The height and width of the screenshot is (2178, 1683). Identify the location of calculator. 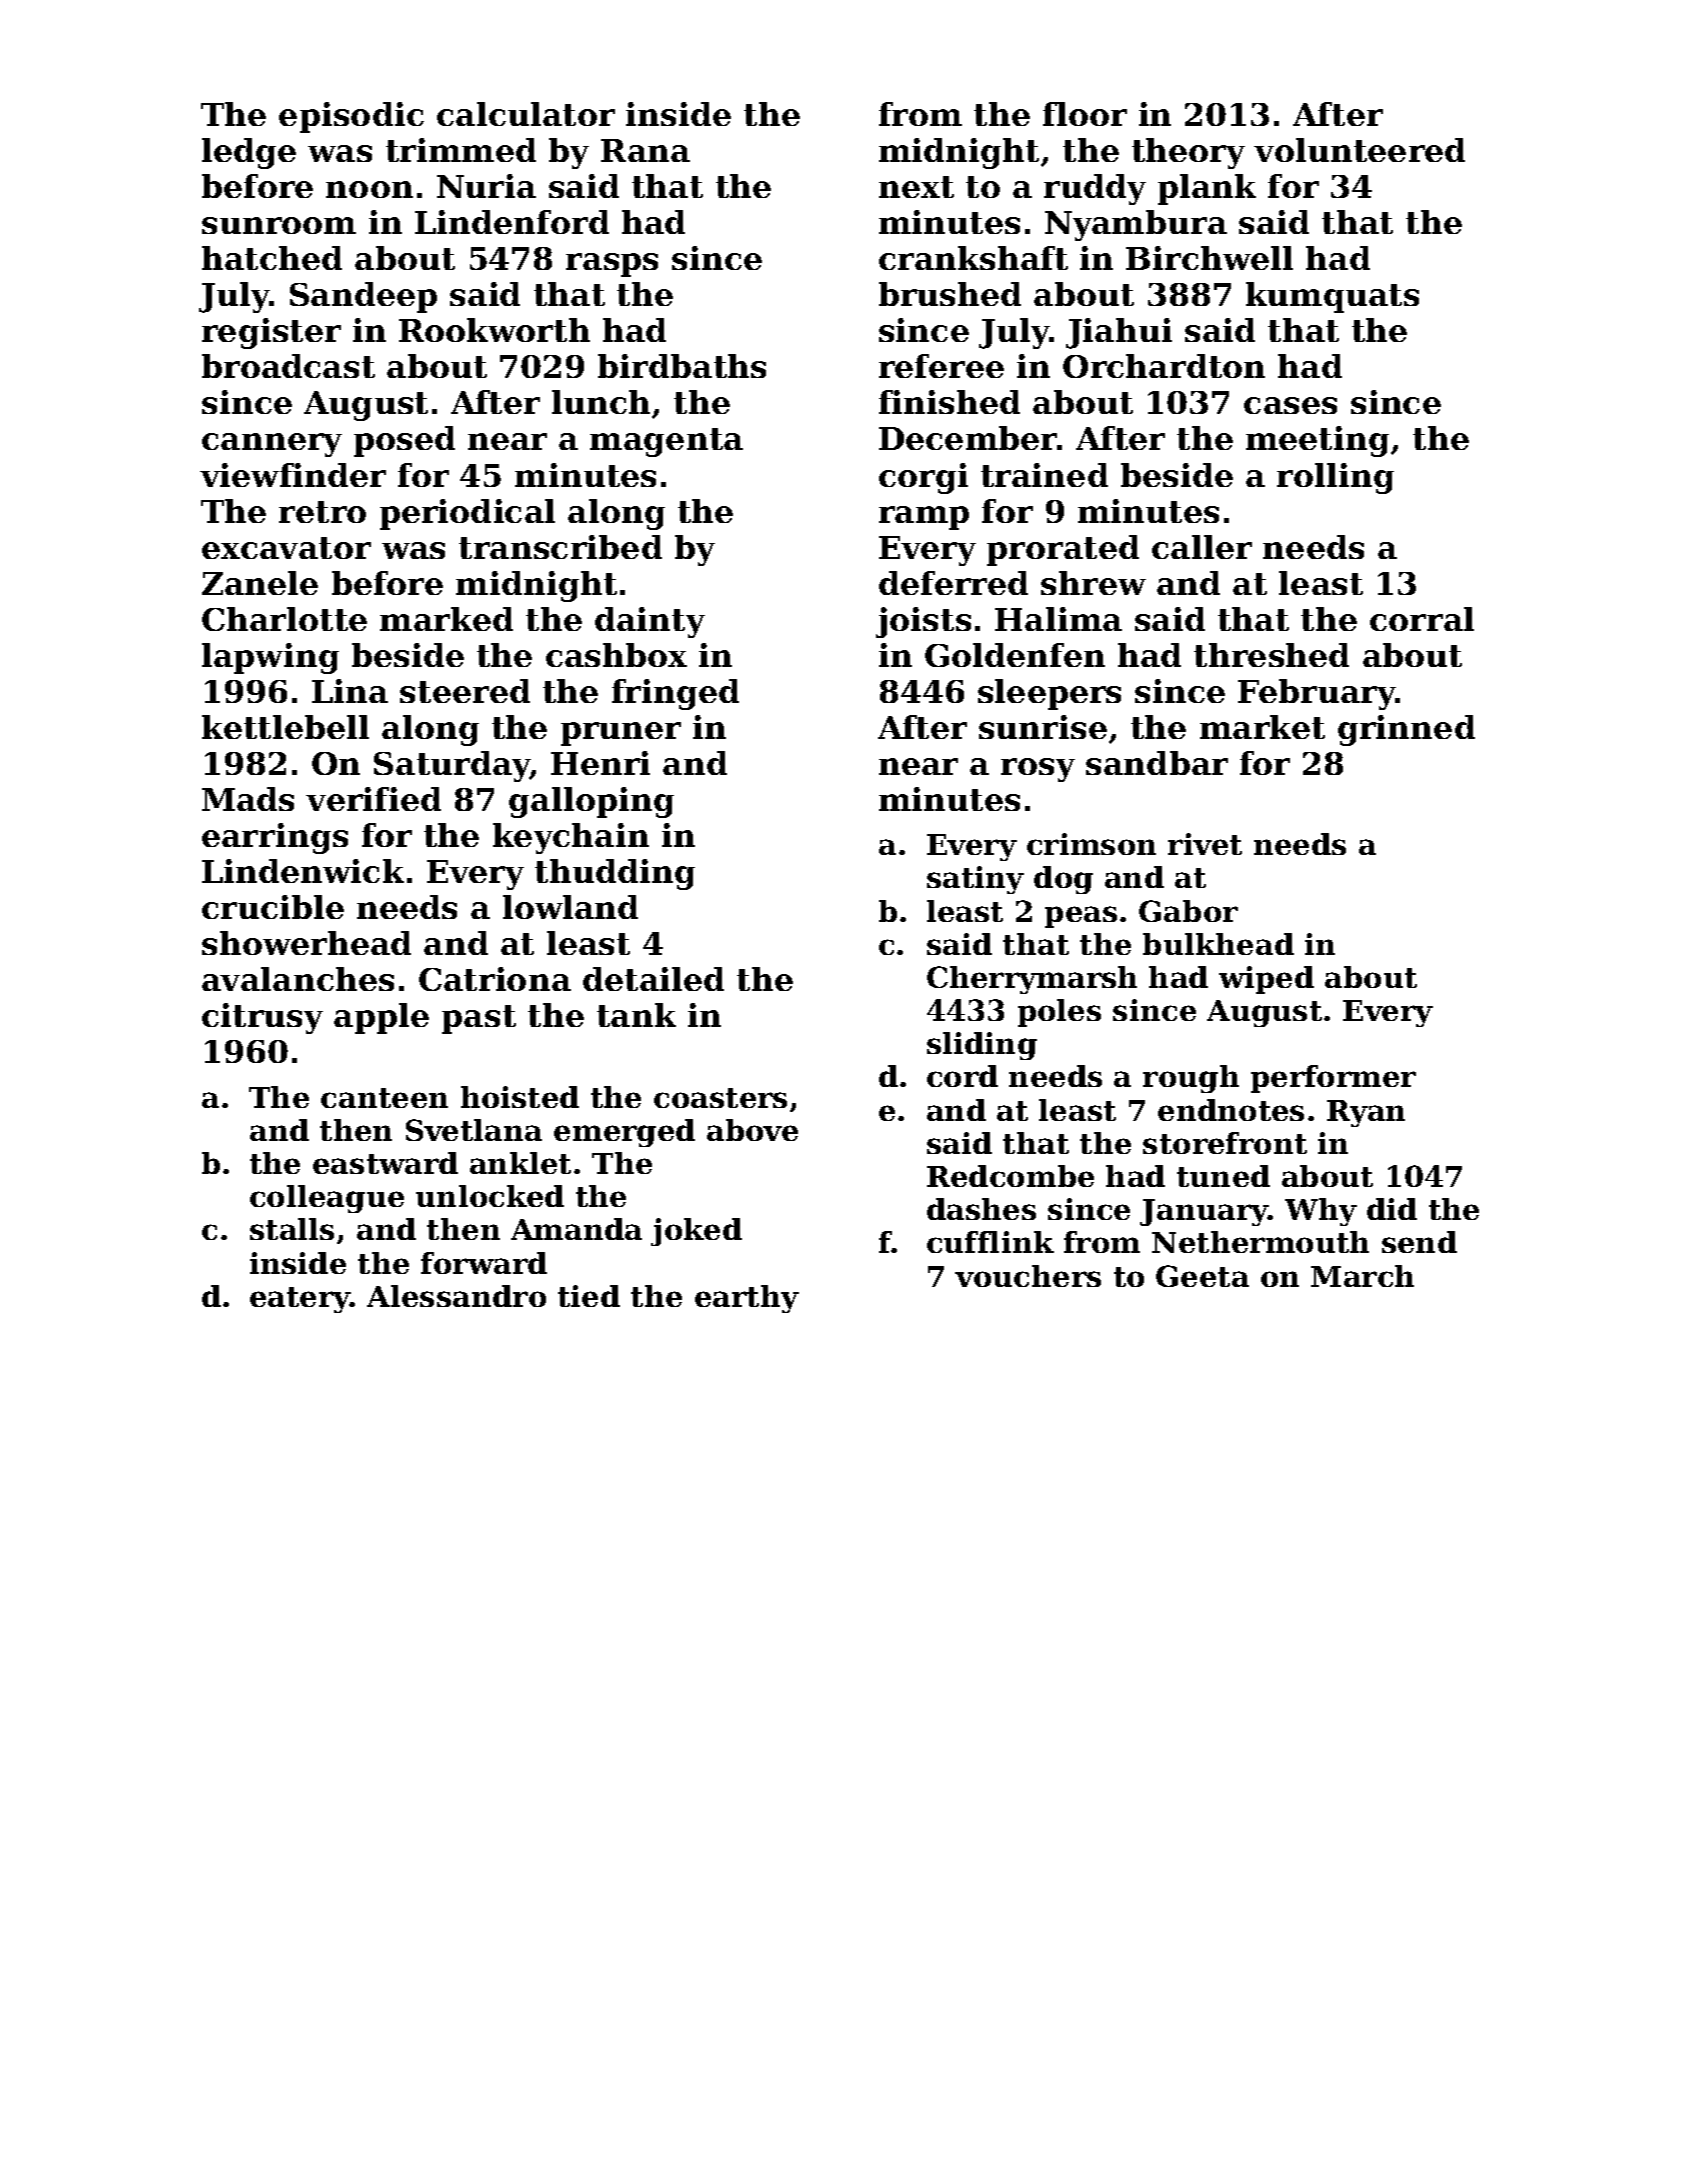
(526, 114).
